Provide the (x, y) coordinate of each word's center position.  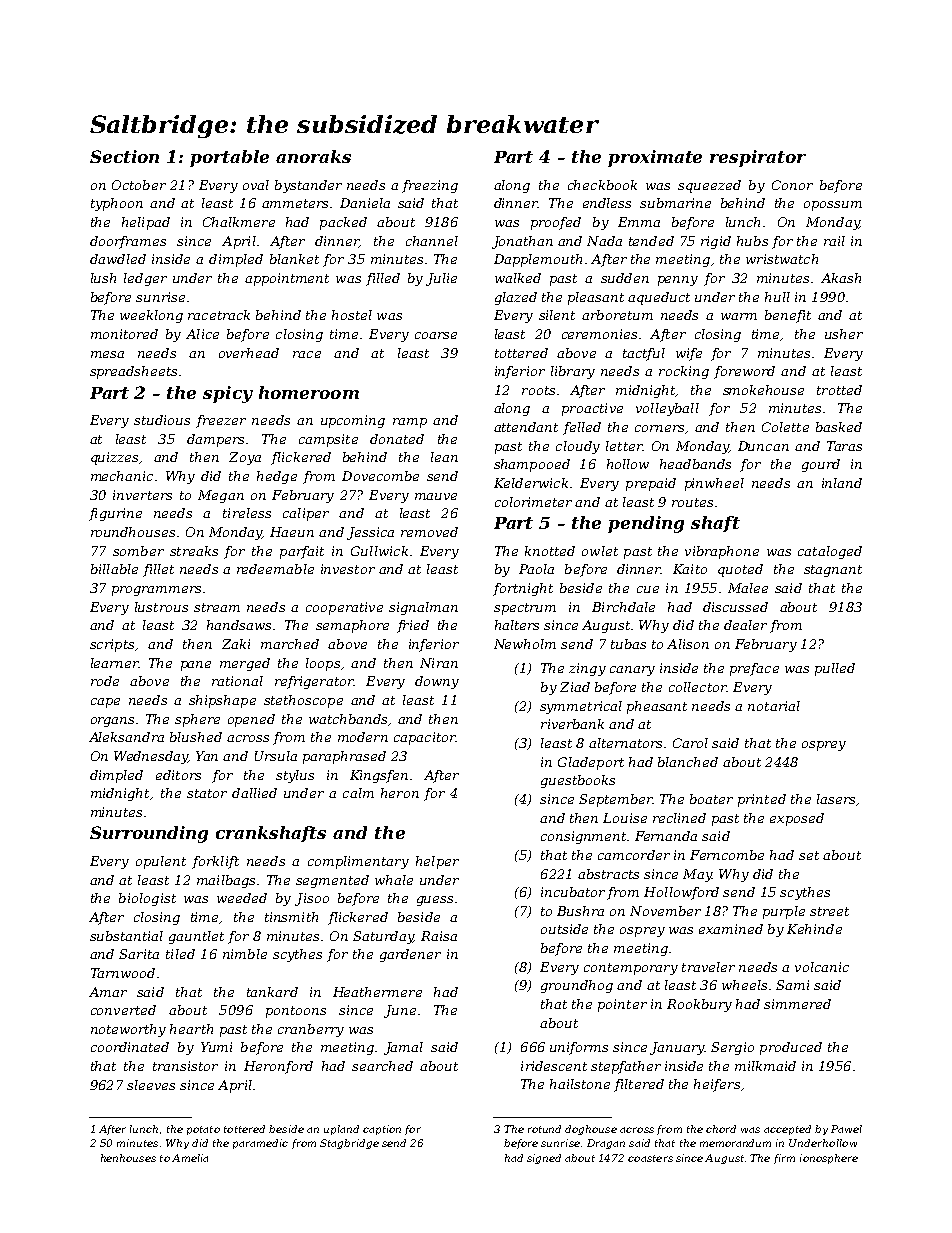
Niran (439, 663)
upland (341, 1130)
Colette (785, 427)
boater (711, 799)
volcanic (822, 967)
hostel (352, 315)
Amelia (190, 1158)
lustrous (161, 607)
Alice (202, 334)
